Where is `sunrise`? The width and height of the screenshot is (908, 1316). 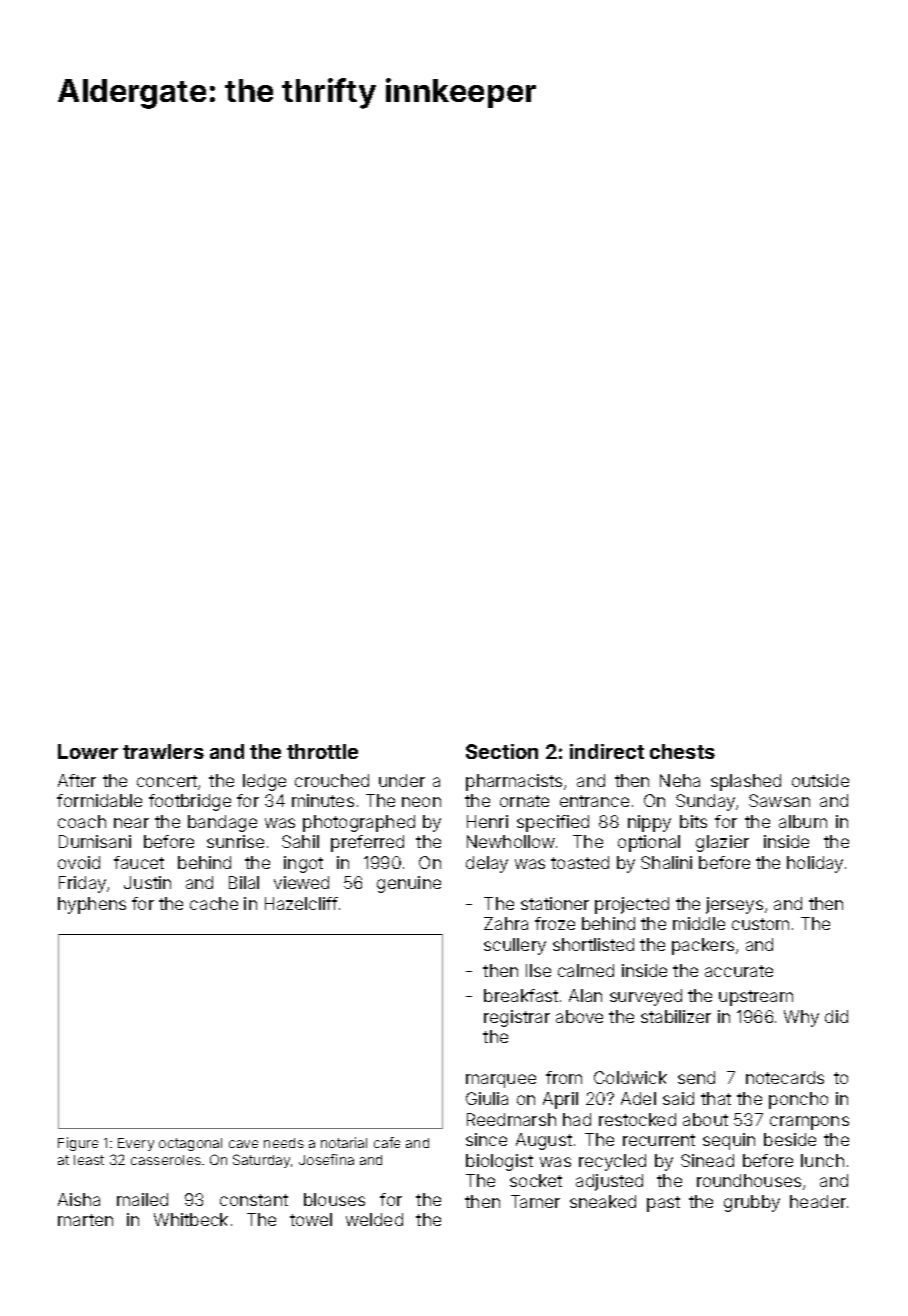 sunrise is located at coordinates (235, 841).
